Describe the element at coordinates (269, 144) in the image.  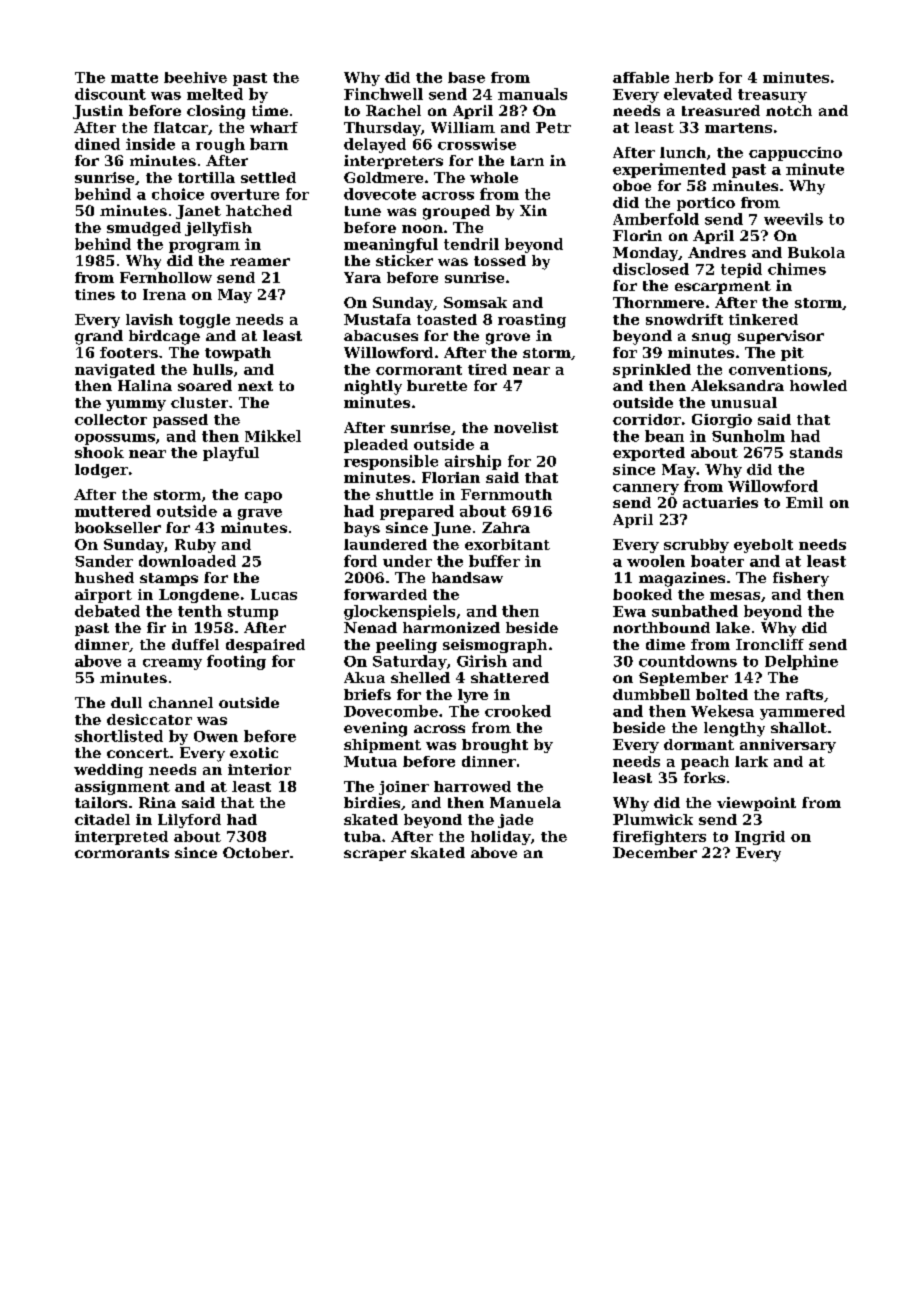
I see `barn` at that location.
